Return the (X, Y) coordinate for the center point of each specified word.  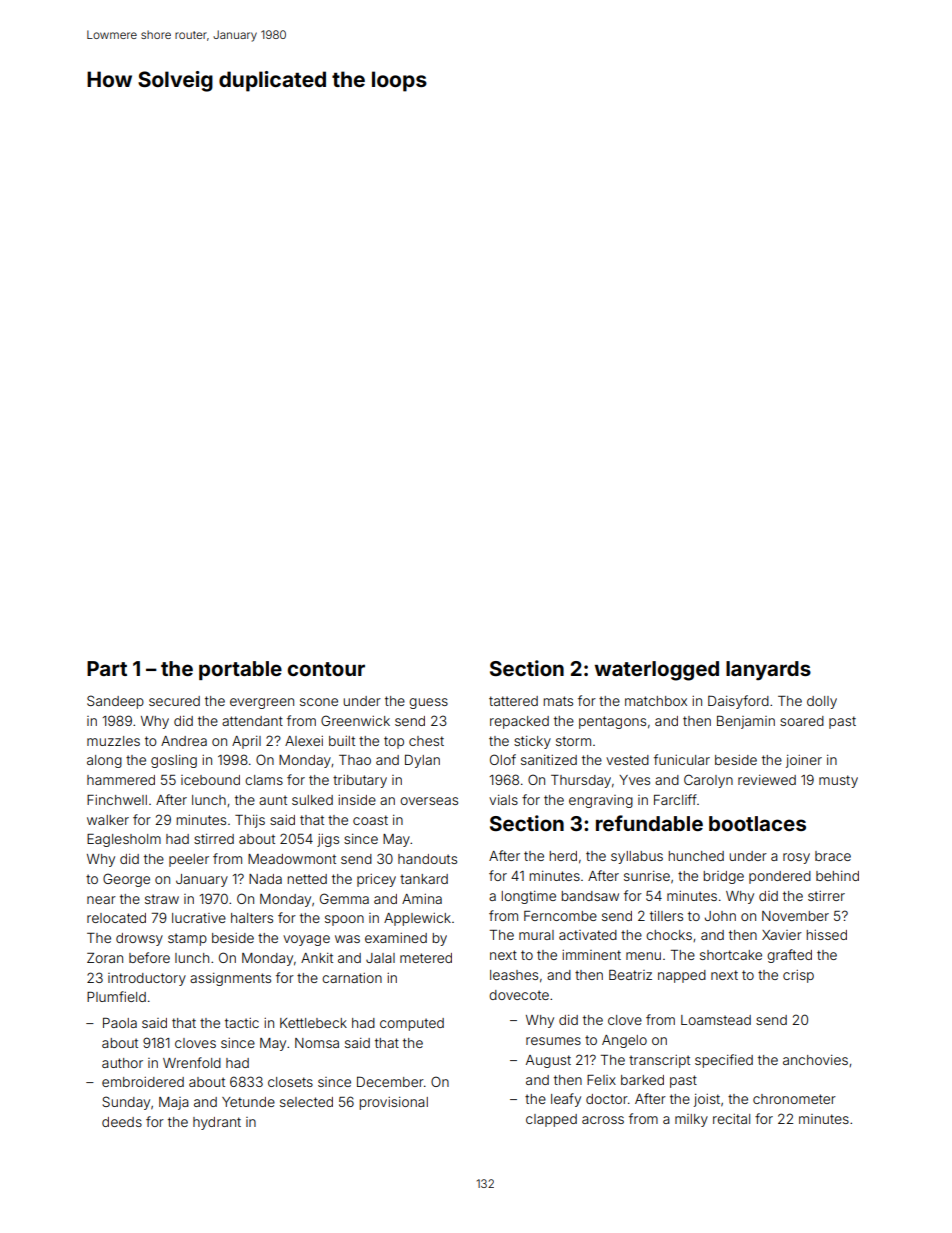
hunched (696, 856)
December (390, 1081)
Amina (422, 899)
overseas (429, 801)
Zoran (105, 958)
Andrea (184, 741)
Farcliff (675, 799)
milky (691, 1120)
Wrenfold (192, 1062)
